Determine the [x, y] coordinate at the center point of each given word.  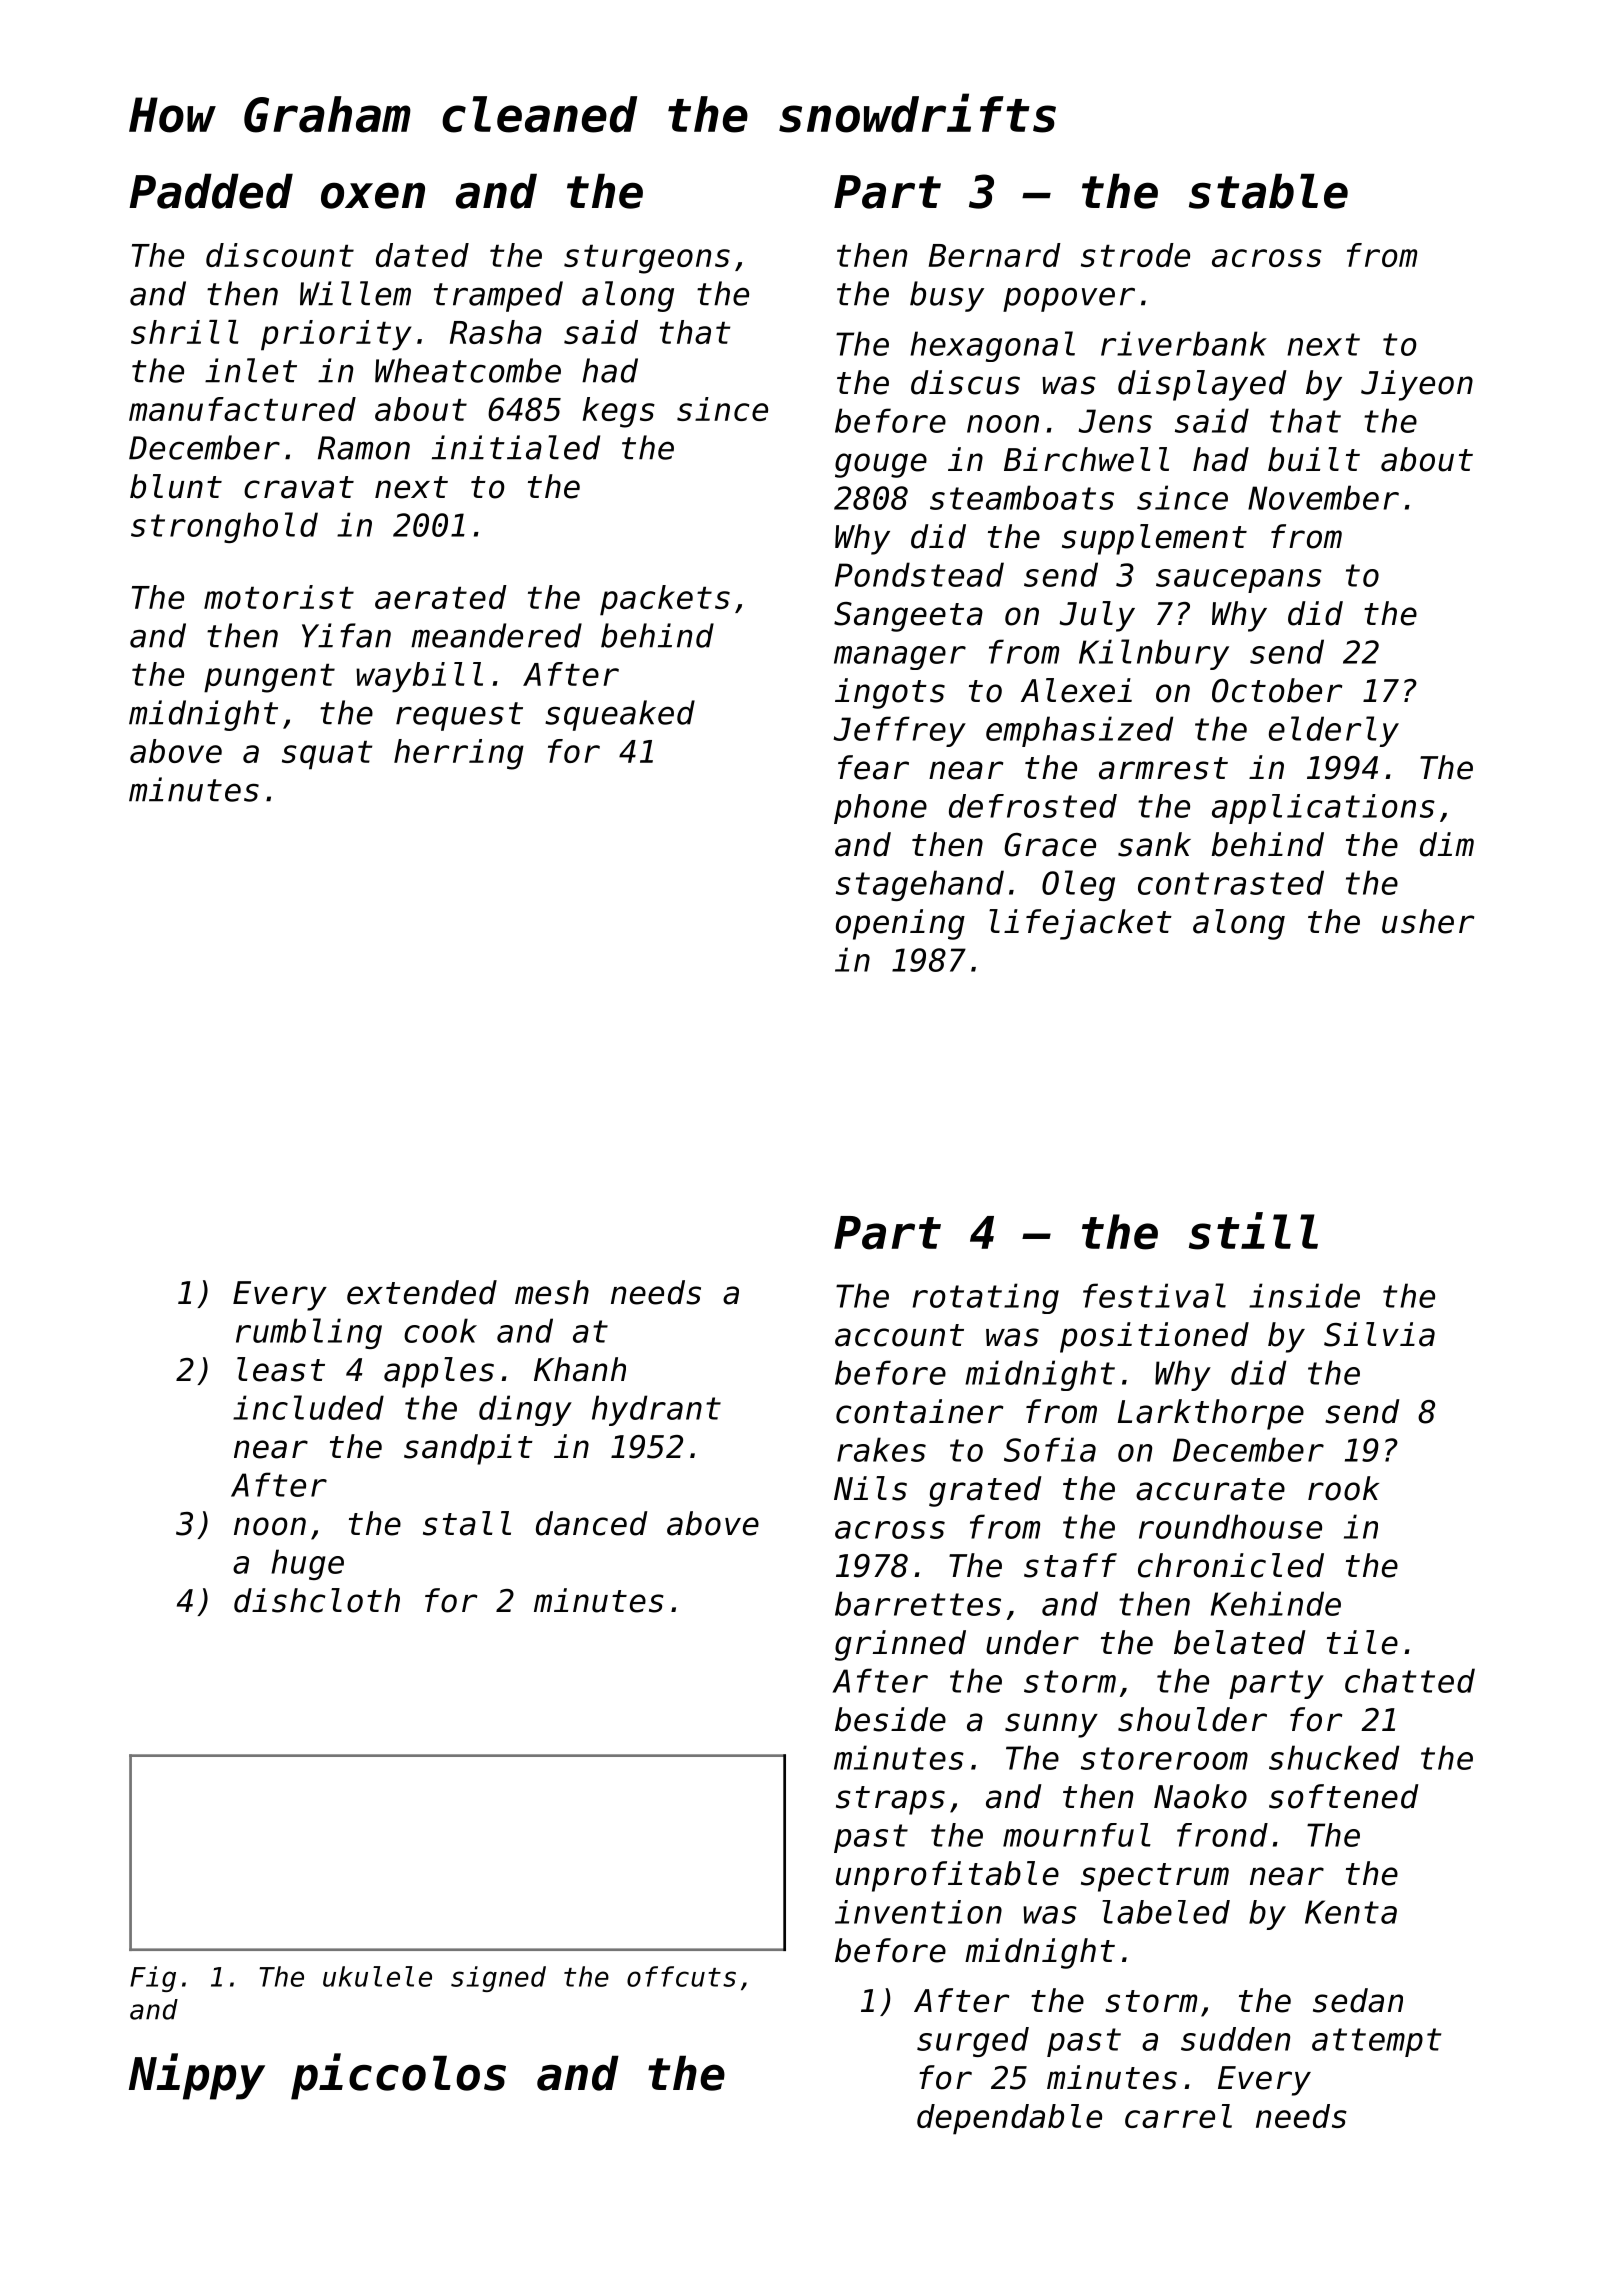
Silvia [1379, 1334]
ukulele [377, 1976]
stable [1268, 191]
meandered [496, 635]
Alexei [1076, 690]
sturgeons [647, 259]
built [1314, 459]
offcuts [681, 1976]
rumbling [309, 1333]
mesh [552, 1292]
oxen [373, 195]
